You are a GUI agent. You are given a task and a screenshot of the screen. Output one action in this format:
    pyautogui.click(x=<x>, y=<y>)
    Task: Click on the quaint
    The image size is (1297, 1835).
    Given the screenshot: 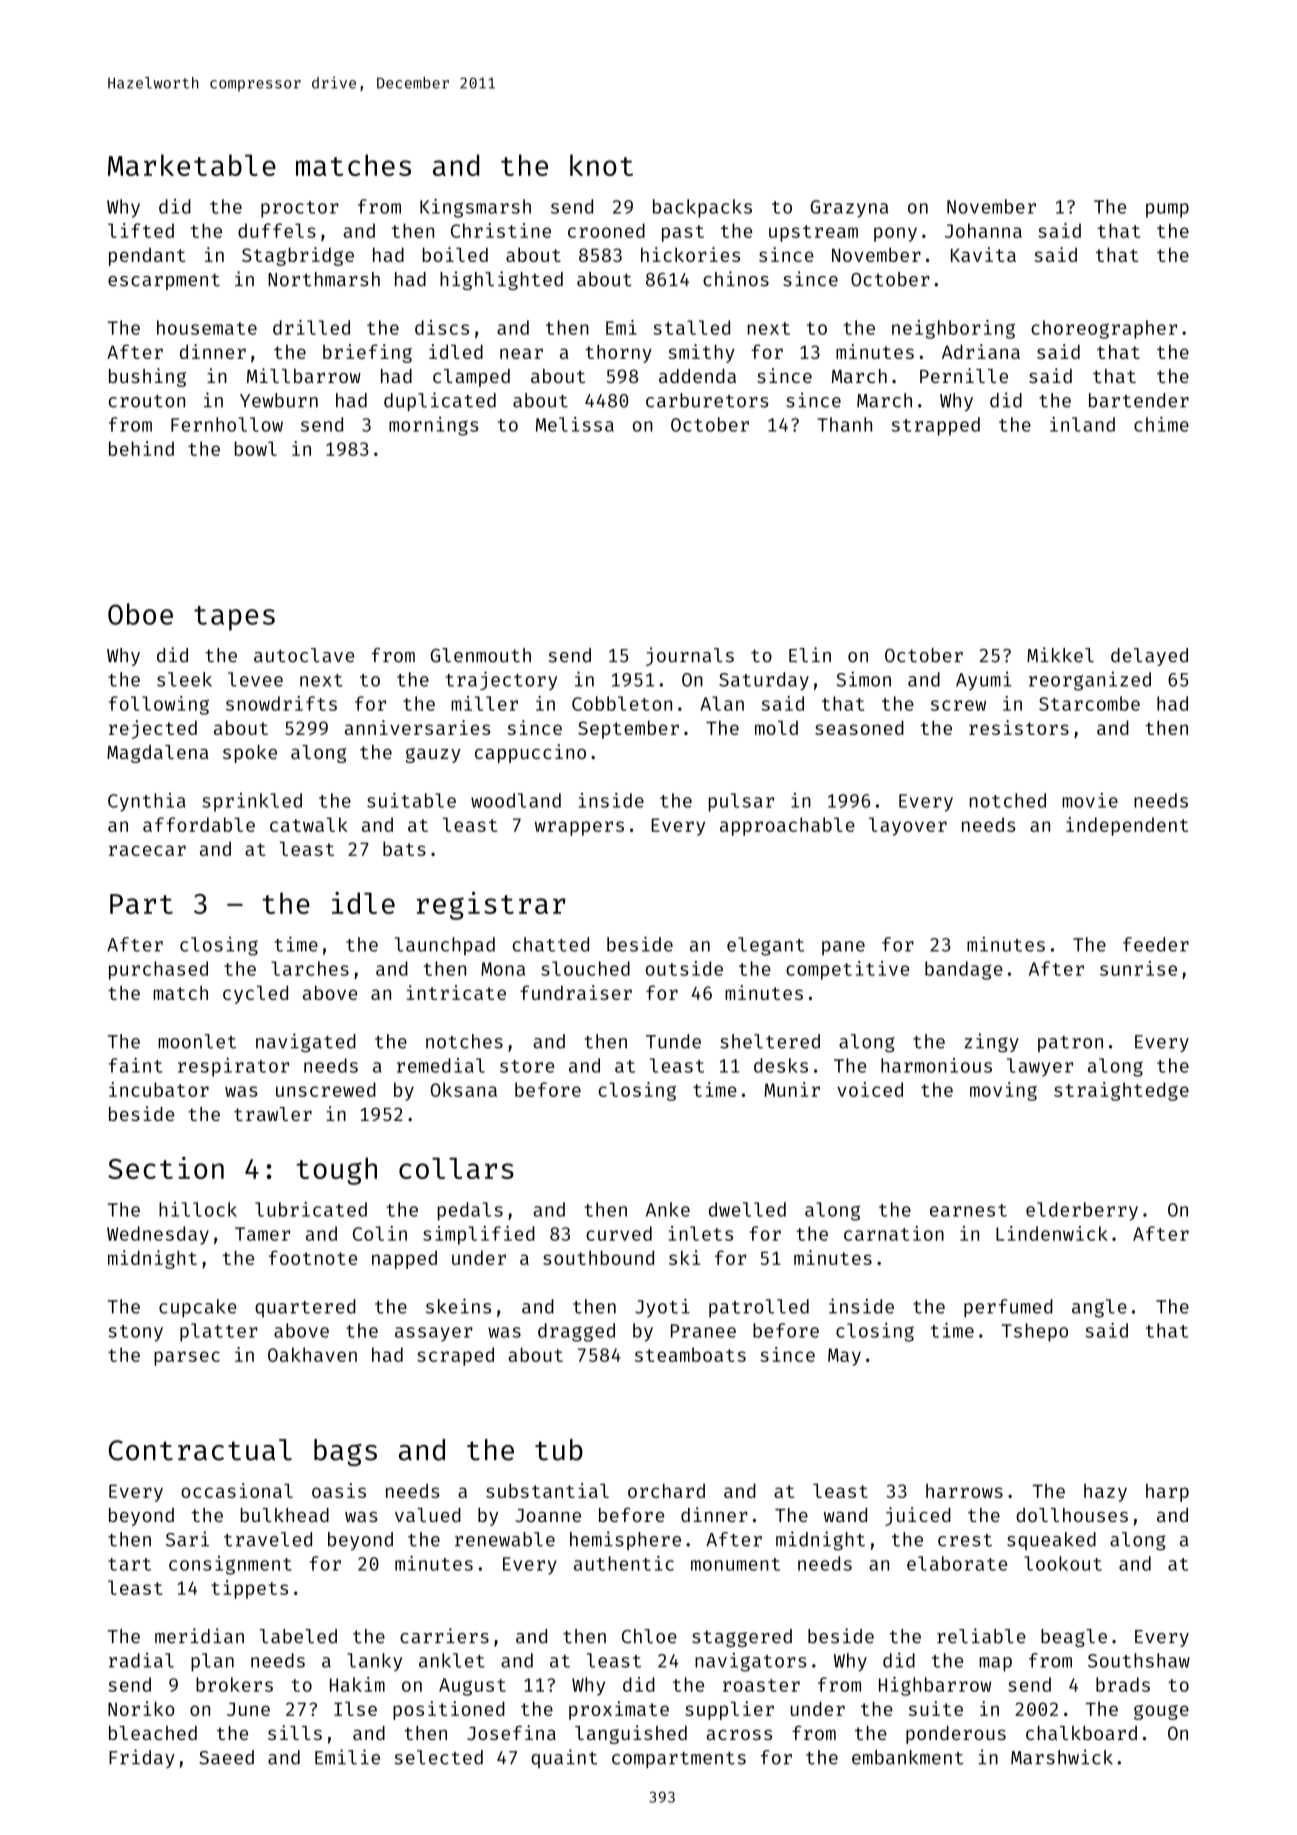 What is the action you would take?
    pyautogui.click(x=564, y=1758)
